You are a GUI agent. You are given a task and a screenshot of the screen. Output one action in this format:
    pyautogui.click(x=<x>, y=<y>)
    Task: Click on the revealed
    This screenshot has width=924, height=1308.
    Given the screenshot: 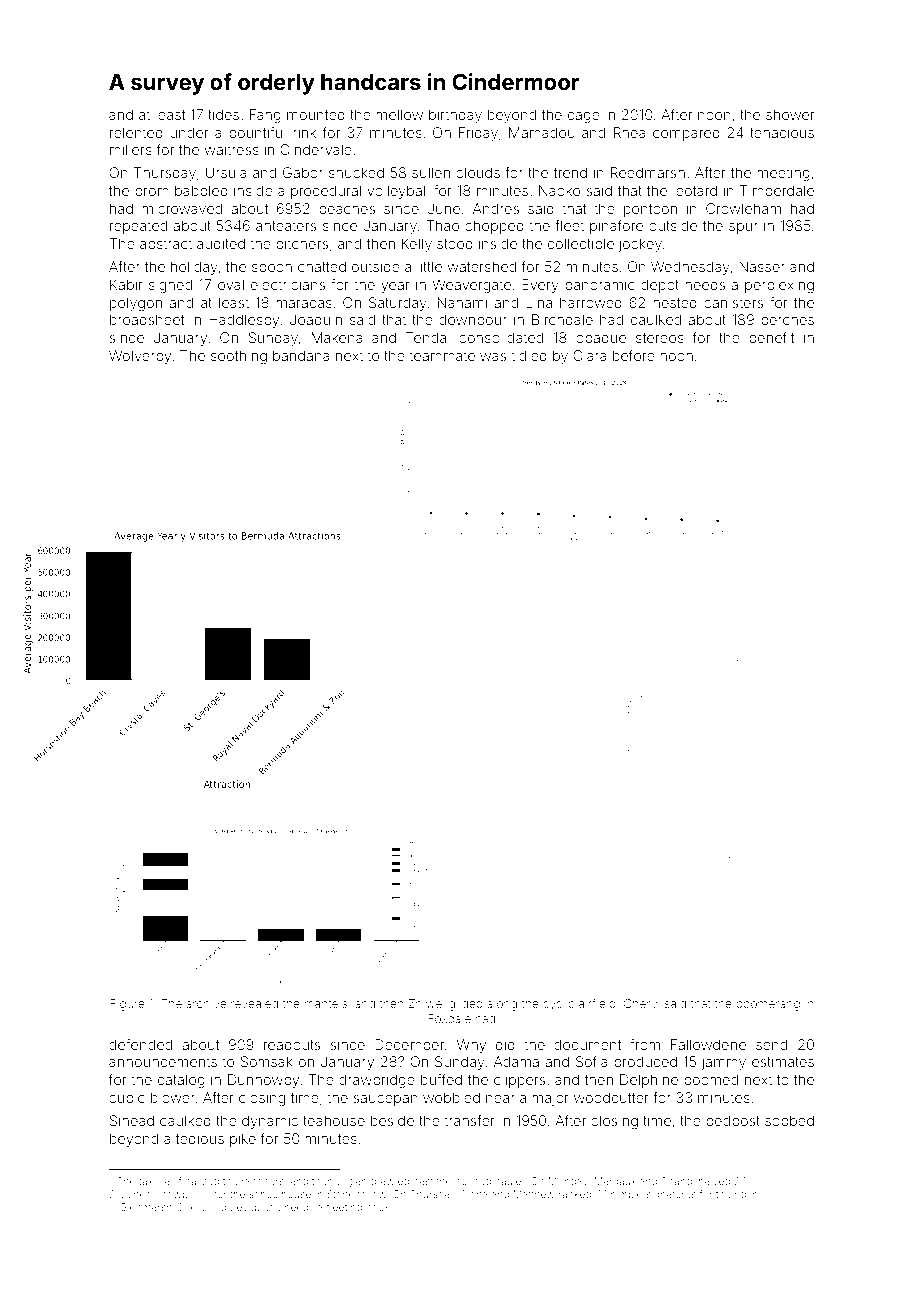 What is the action you would take?
    pyautogui.click(x=254, y=1003)
